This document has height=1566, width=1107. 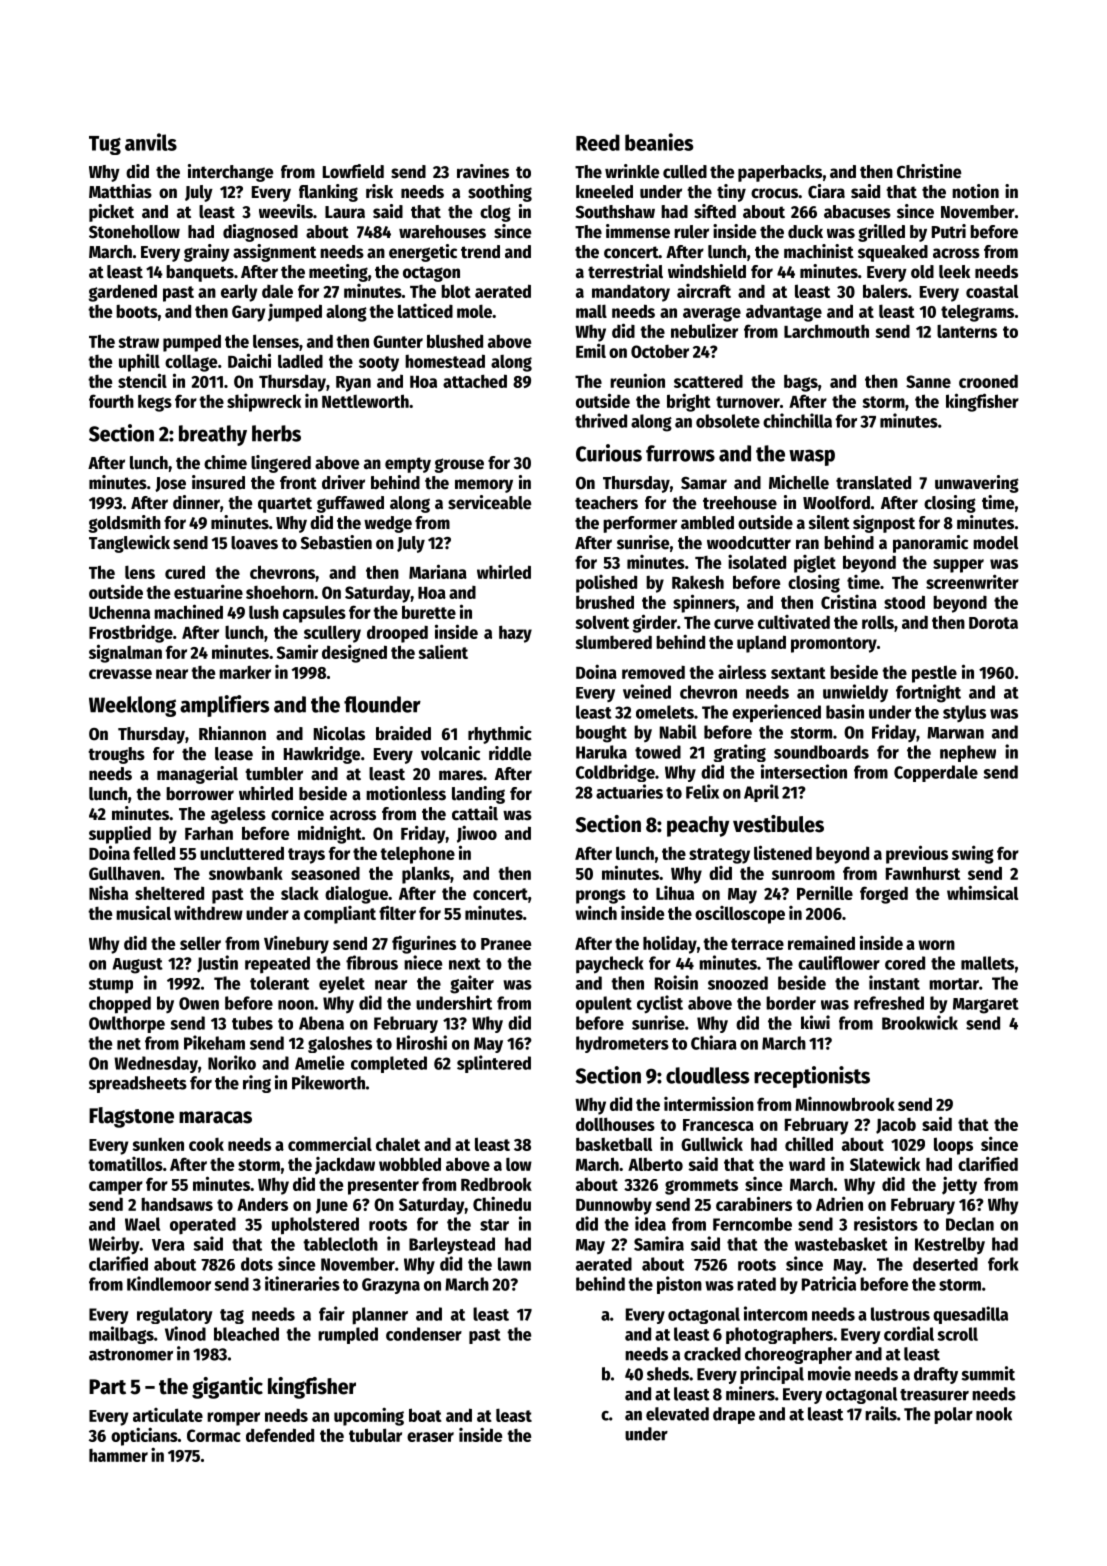 I want to click on sheds, so click(x=668, y=1374).
